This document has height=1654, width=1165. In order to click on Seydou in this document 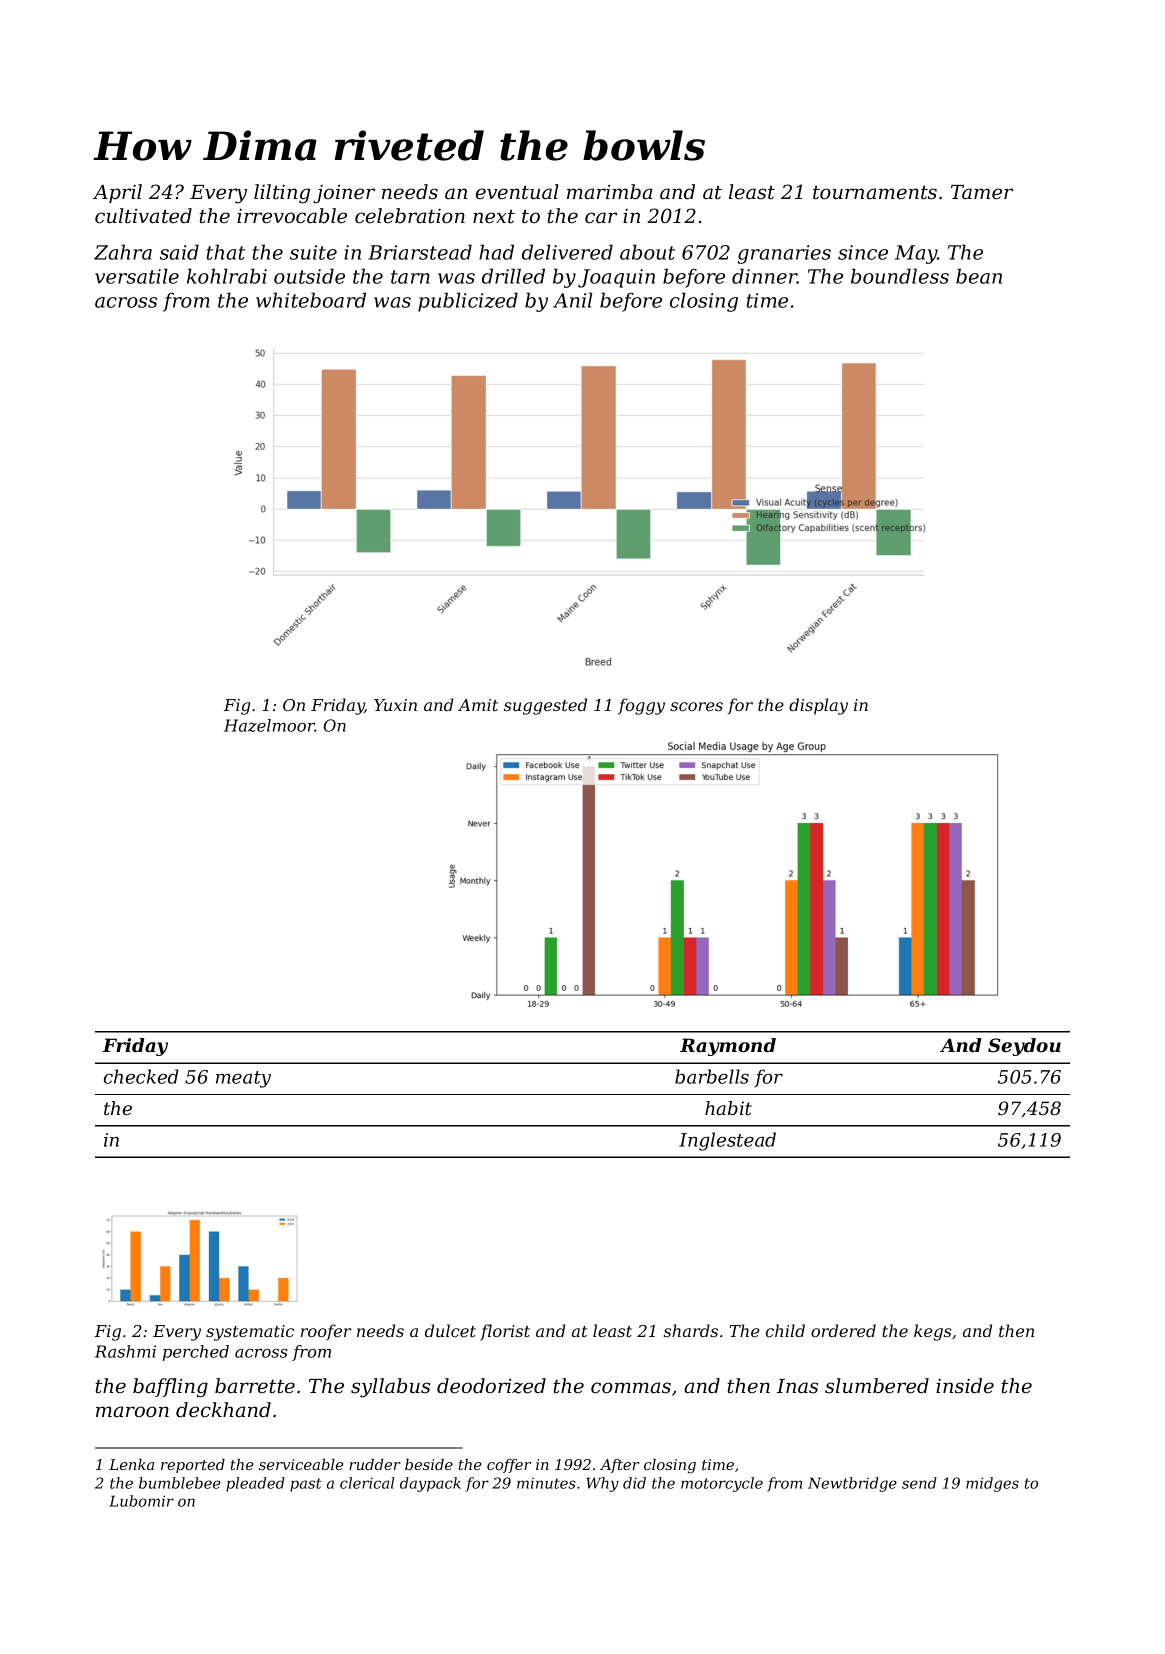, I will do `click(1024, 1047)`.
